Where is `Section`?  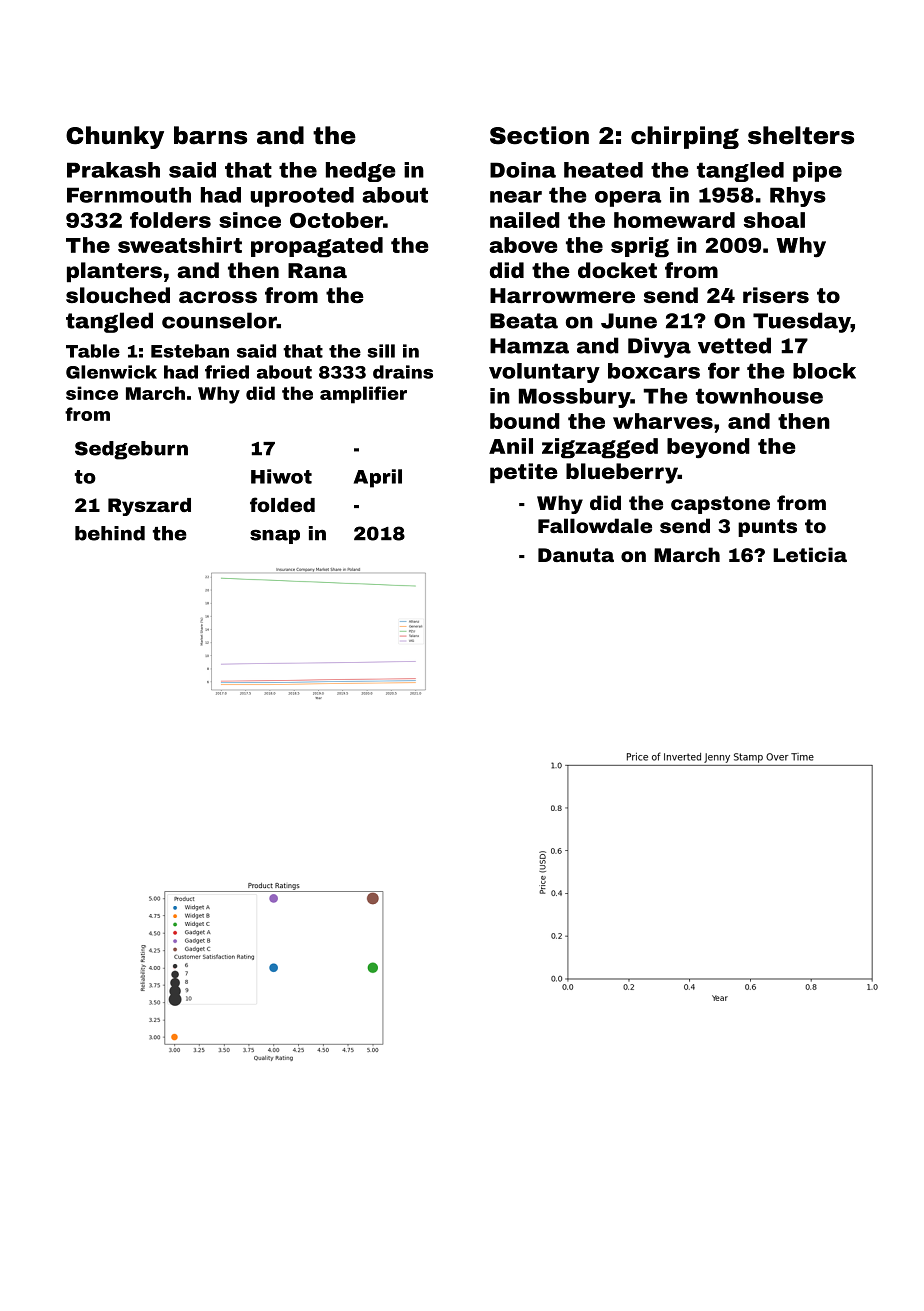
Section is located at coordinates (539, 135).
